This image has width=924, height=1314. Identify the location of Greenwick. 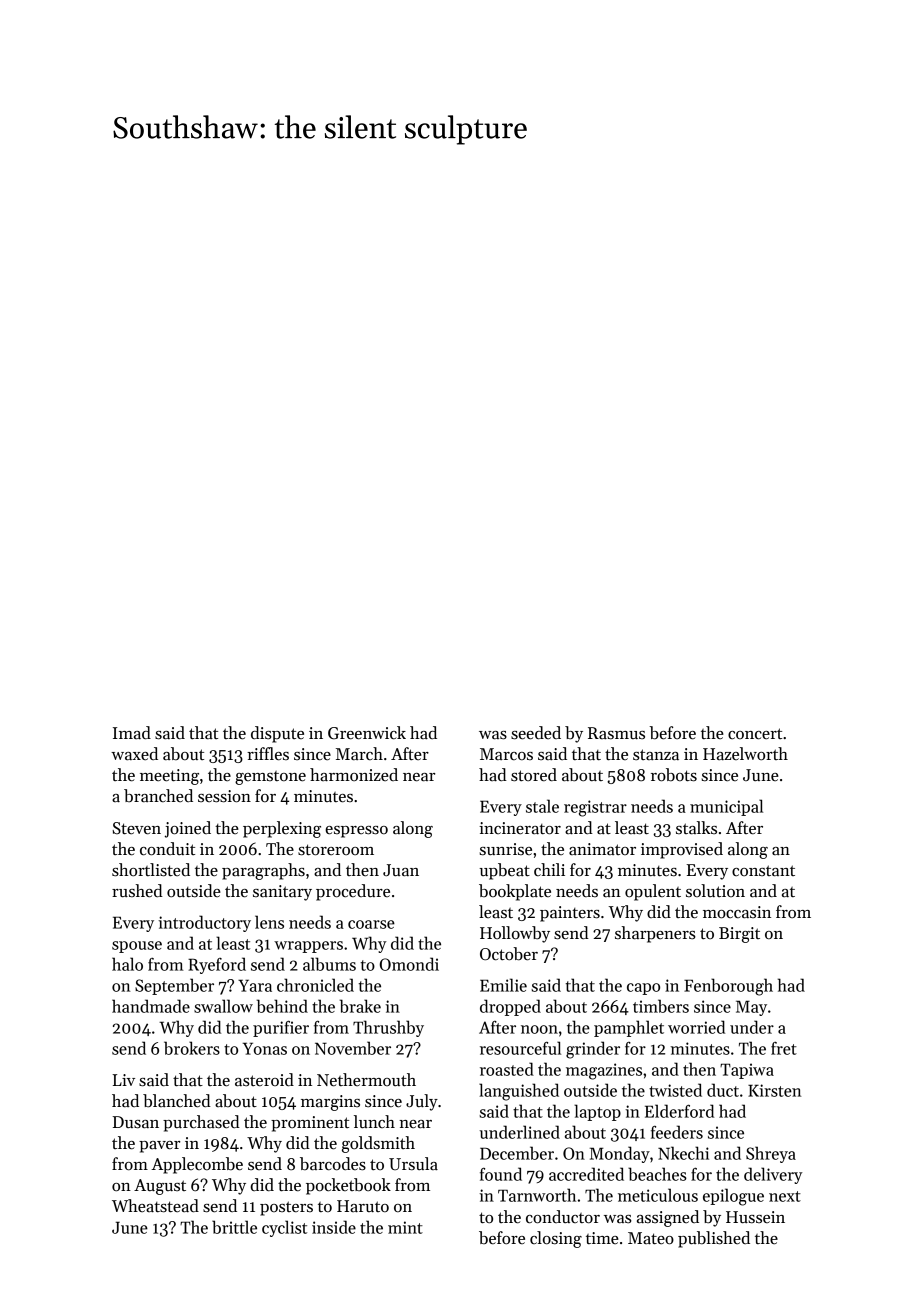
(367, 733).
